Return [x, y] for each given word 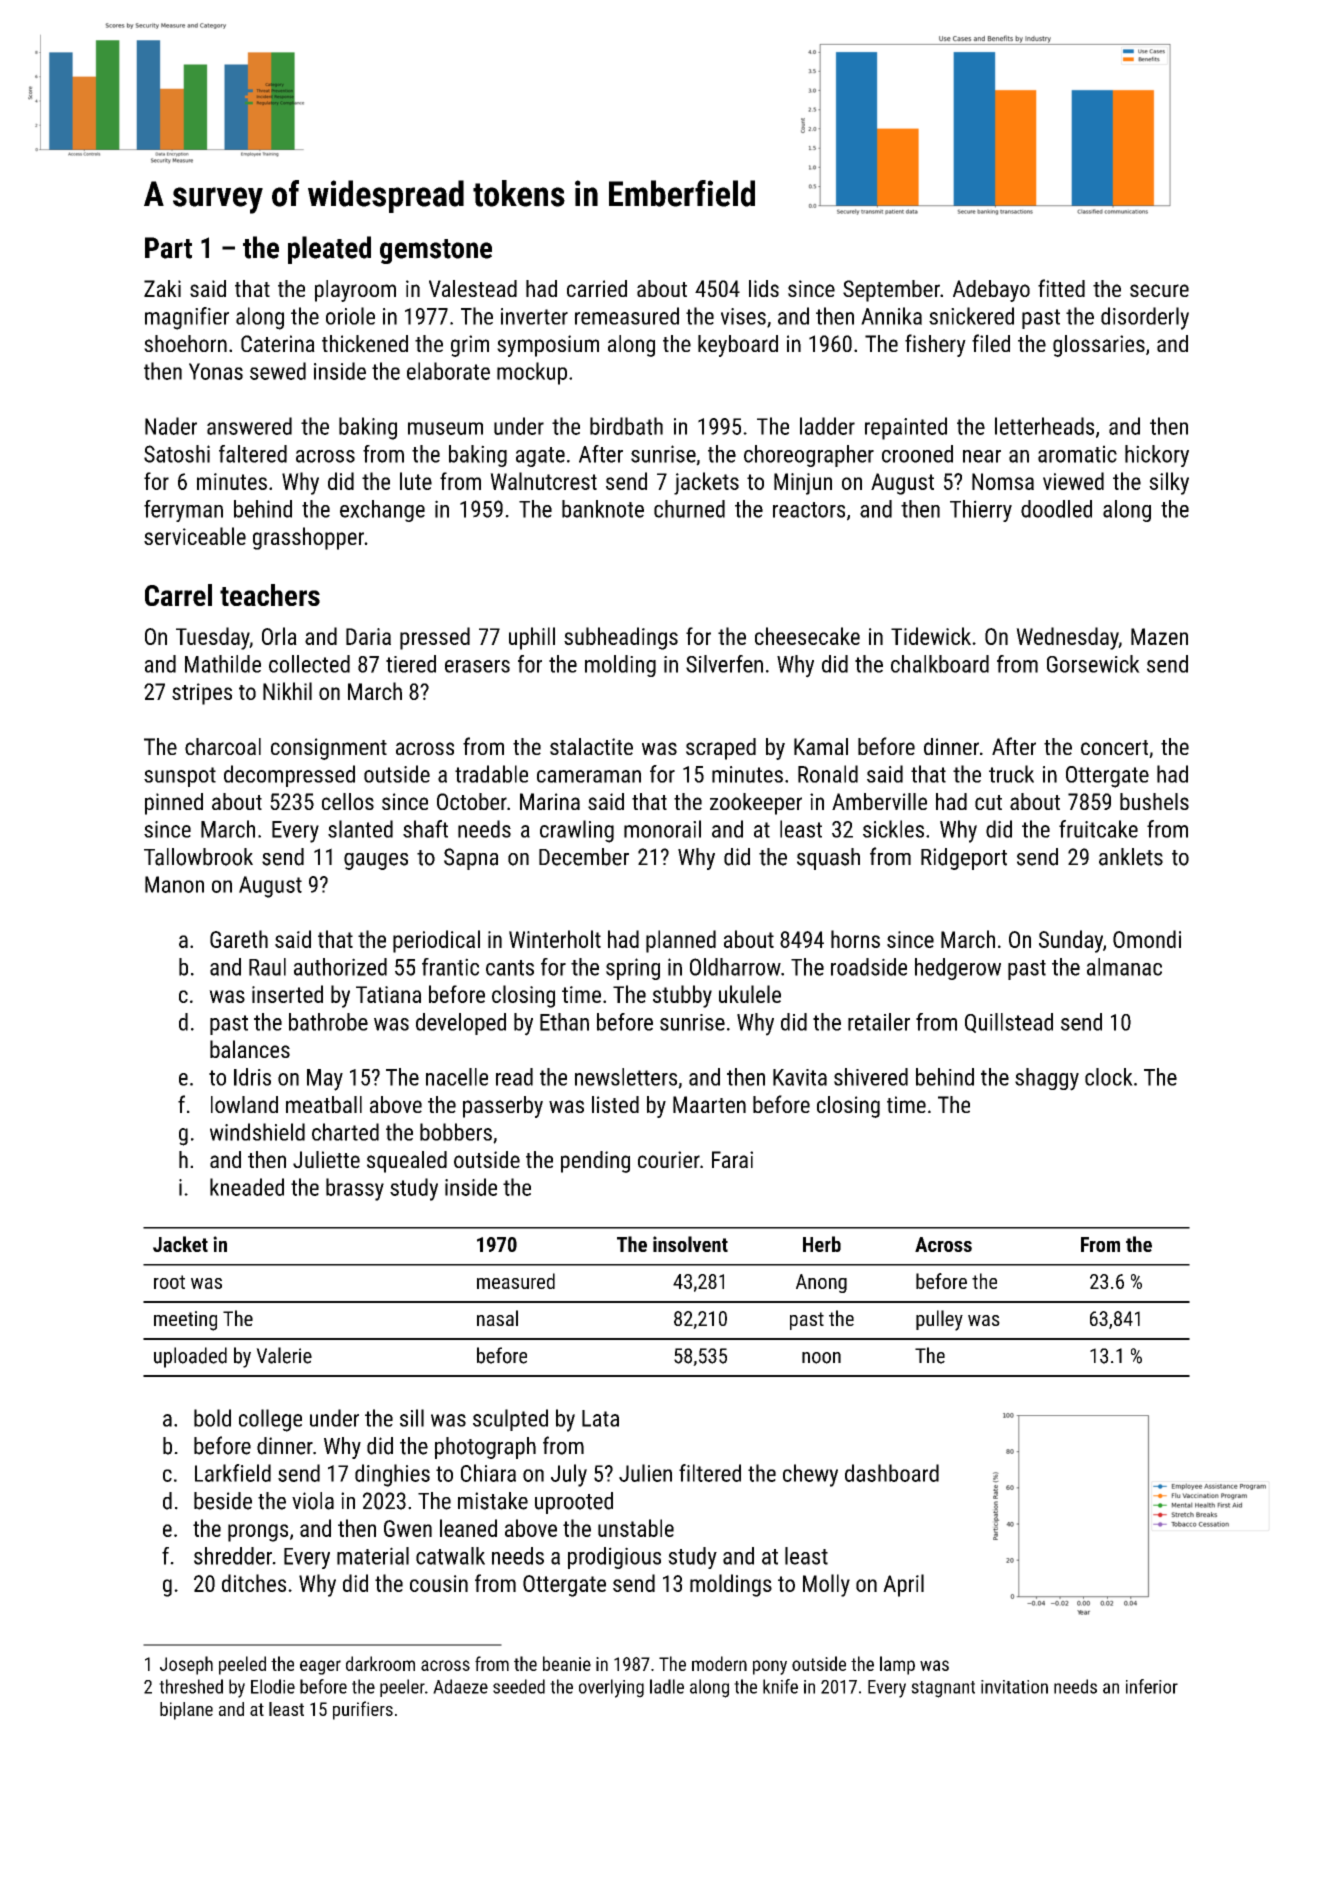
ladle [667, 1686]
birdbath [626, 426]
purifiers [363, 1710]
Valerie [284, 1355]
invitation [1014, 1687]
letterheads [1044, 426]
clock [1109, 1077]
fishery [935, 345]
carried [597, 288]
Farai [732, 1159]
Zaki [162, 288]
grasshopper [308, 538]
